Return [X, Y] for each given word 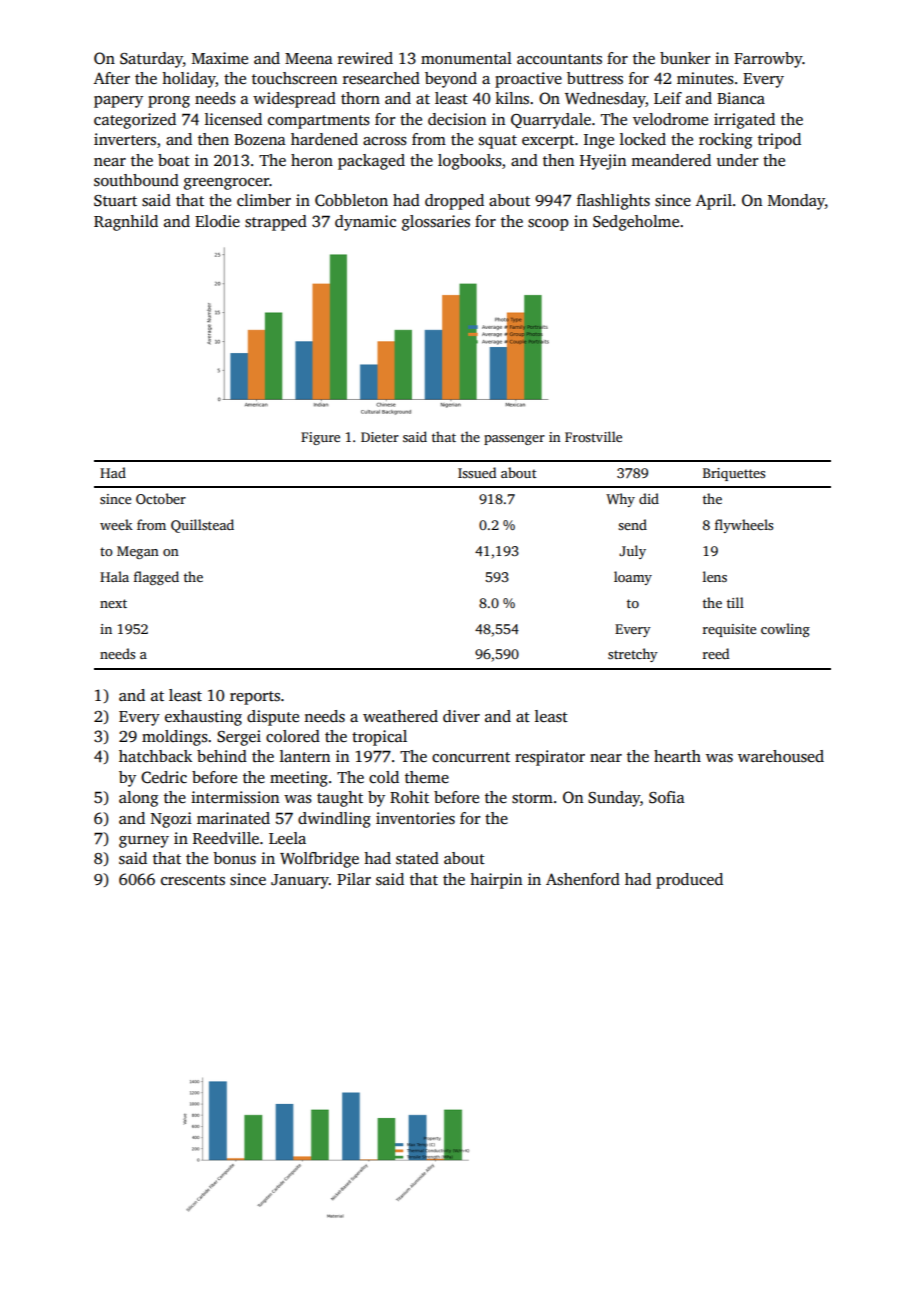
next [113, 603]
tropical [379, 738]
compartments [319, 122]
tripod [779, 141]
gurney [144, 842]
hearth [677, 756]
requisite [729, 630]
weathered [400, 716]
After [112, 78]
